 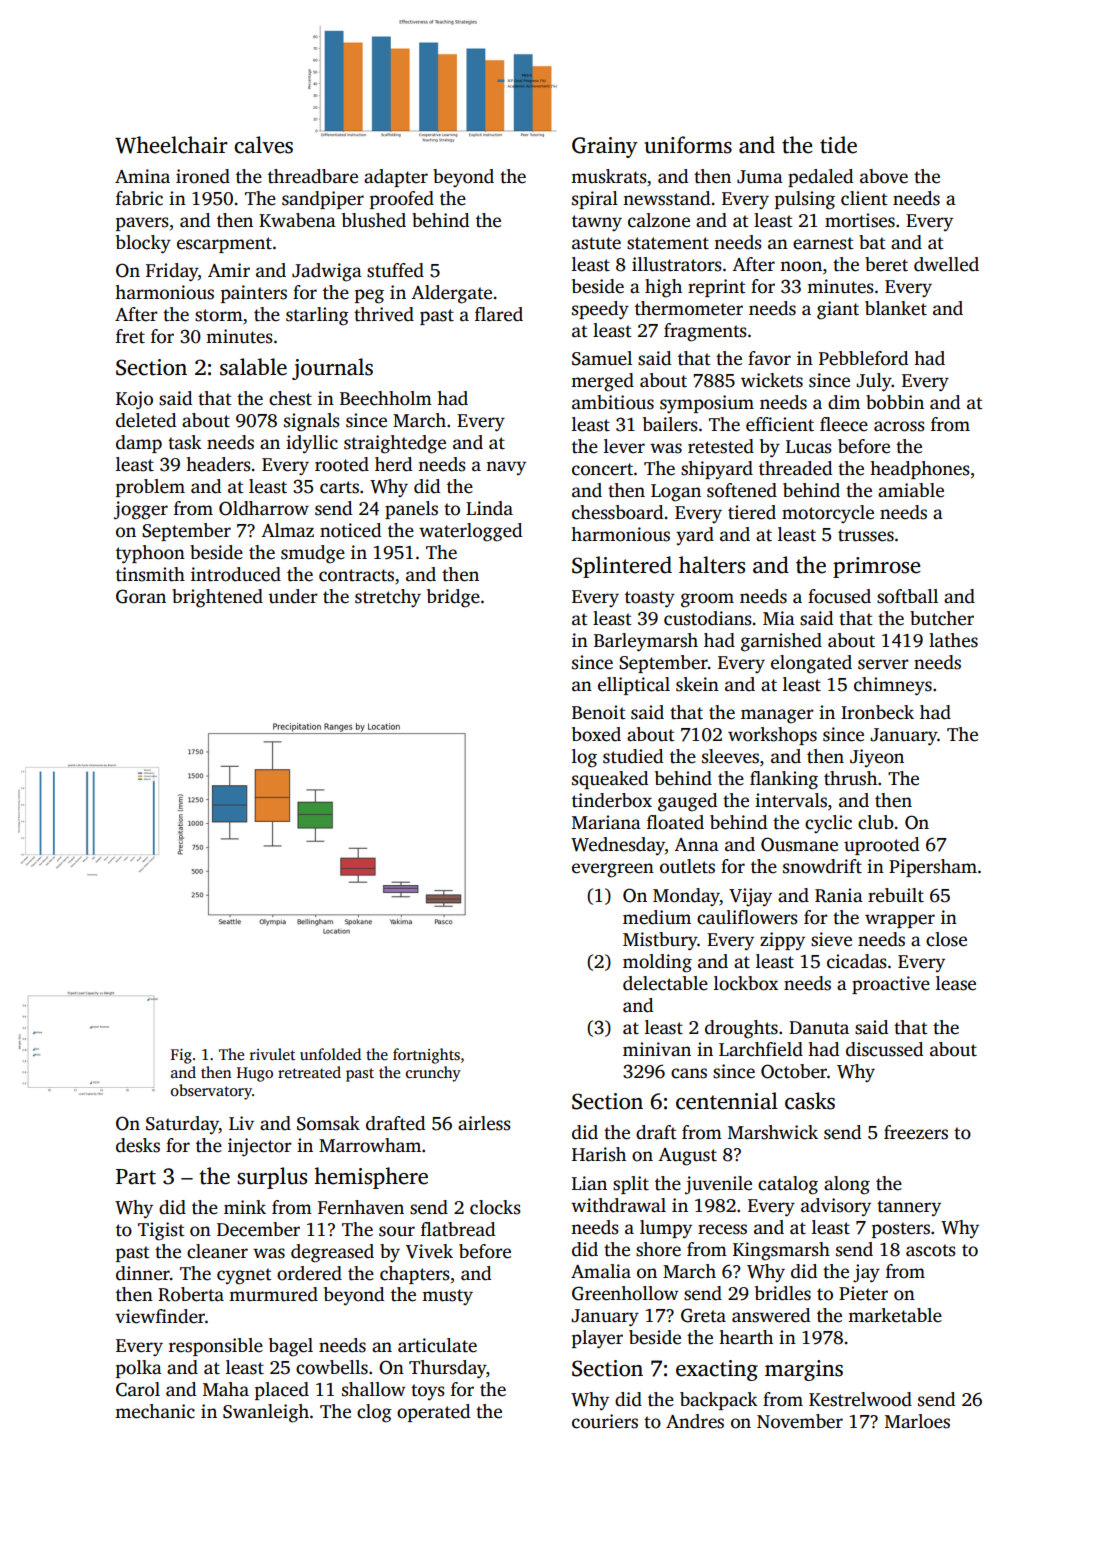 What do you see at coordinates (917, 1421) in the page?
I see `Marloes` at bounding box center [917, 1421].
